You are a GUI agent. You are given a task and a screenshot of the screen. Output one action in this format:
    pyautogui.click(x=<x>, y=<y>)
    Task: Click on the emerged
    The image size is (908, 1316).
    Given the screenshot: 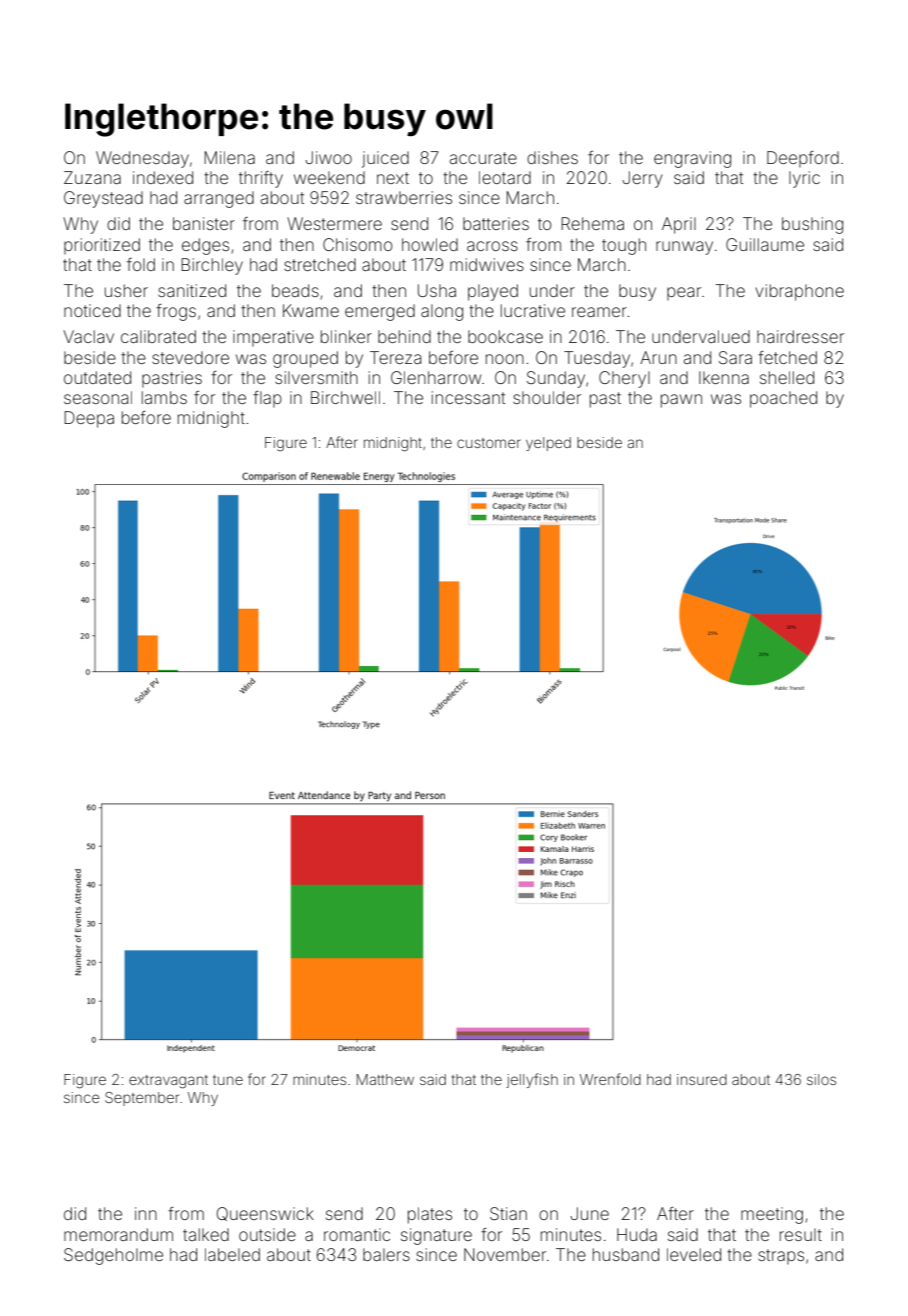 What is the action you would take?
    pyautogui.click(x=380, y=312)
